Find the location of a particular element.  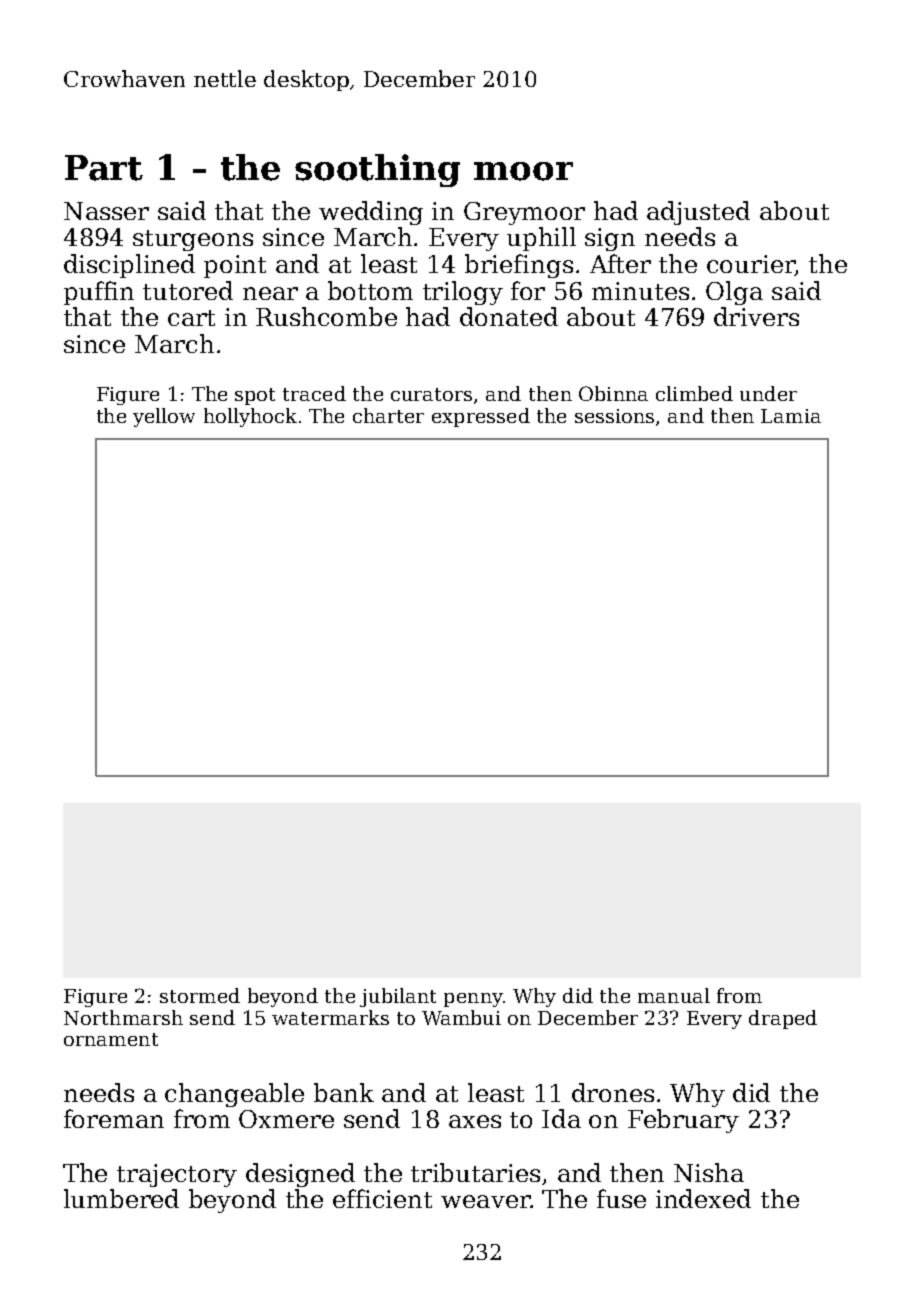

trilogy is located at coordinates (463, 293).
